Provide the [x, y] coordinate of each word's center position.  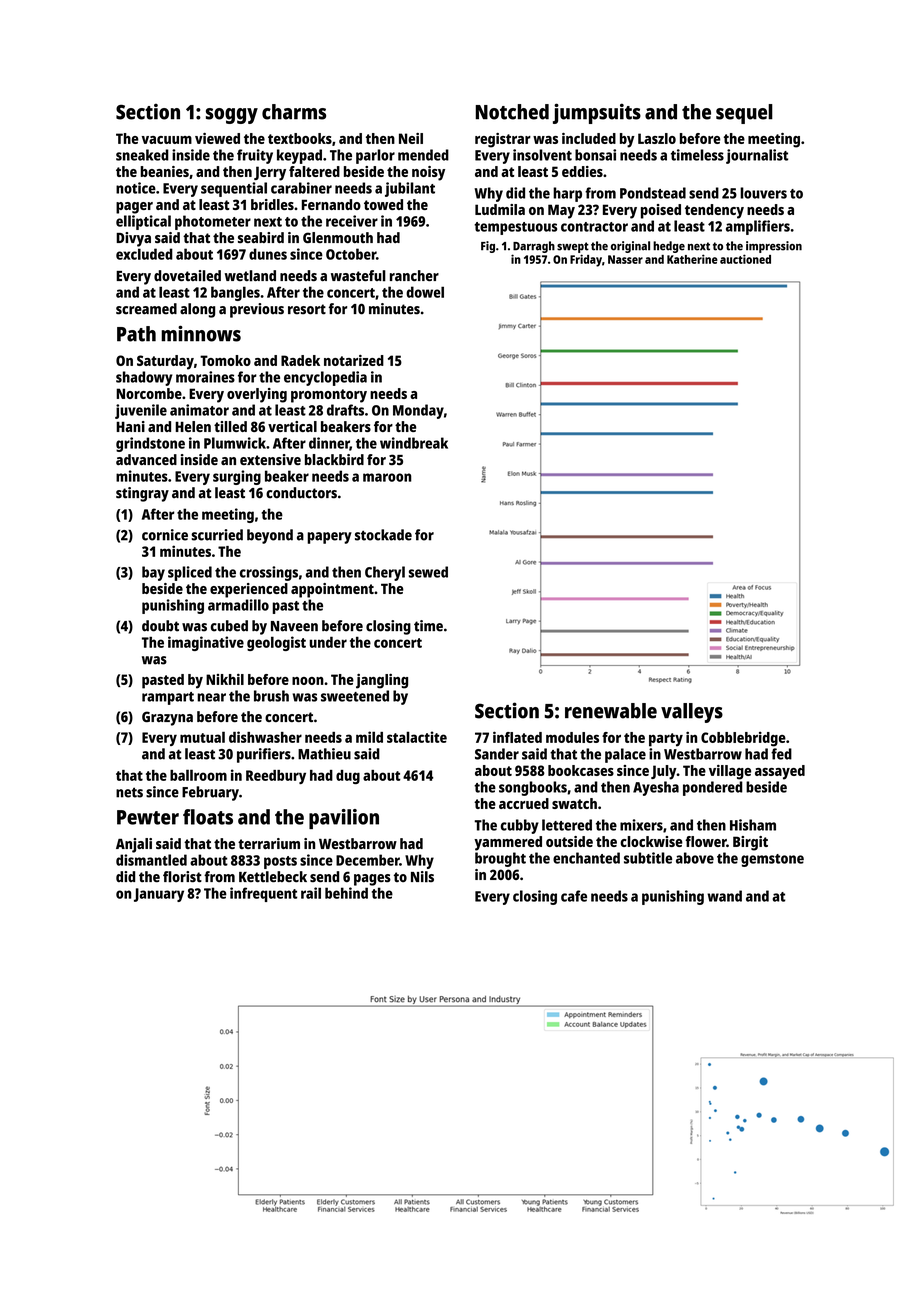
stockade [383, 535]
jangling [382, 681]
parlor [375, 156]
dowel [425, 292]
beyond [270, 536]
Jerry [270, 173]
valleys [692, 713]
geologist [276, 643]
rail [311, 893]
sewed [428, 572]
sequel [744, 114]
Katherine [692, 259]
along [197, 310]
